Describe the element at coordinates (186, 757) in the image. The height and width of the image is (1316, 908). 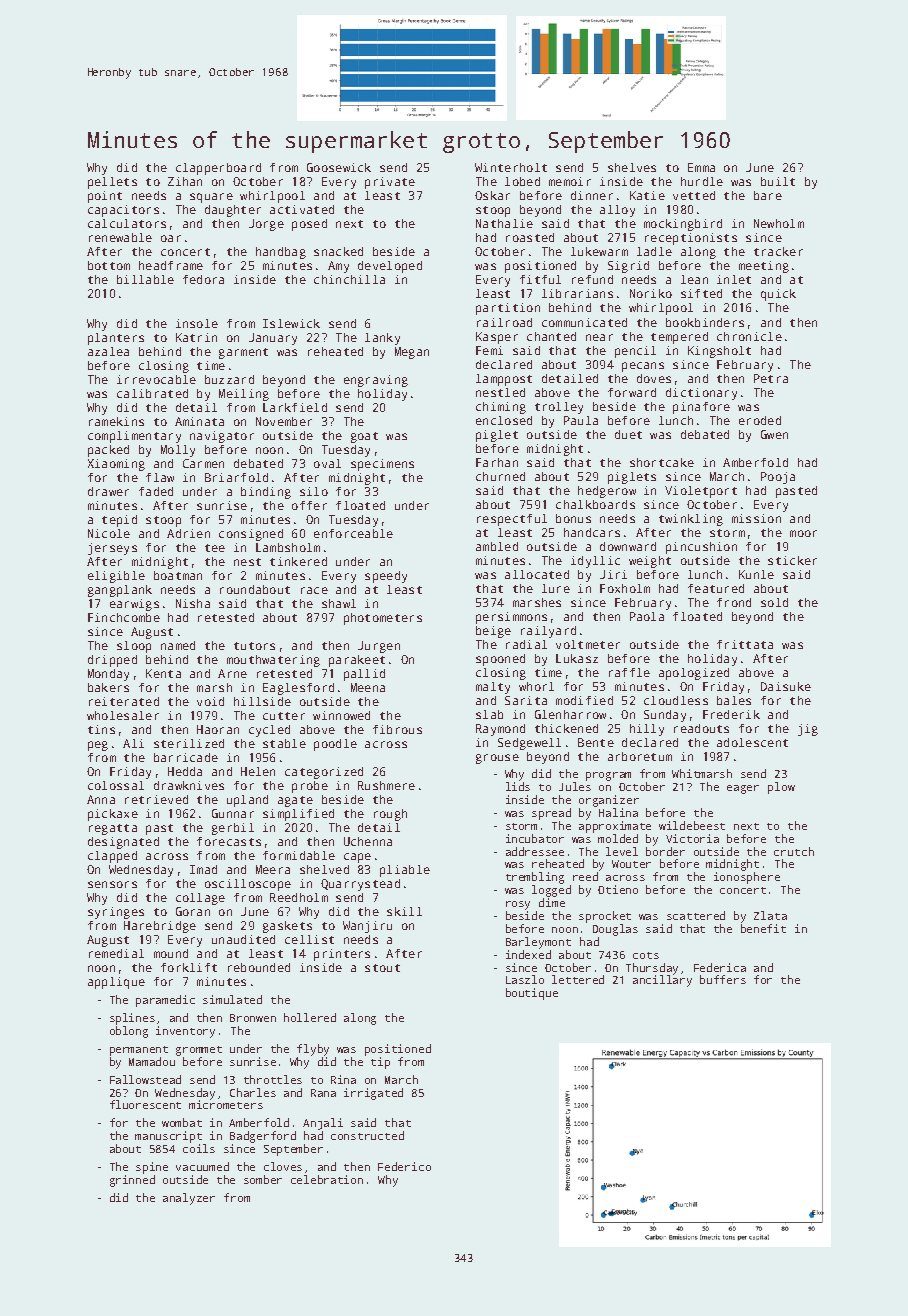
I see `barricade` at that location.
